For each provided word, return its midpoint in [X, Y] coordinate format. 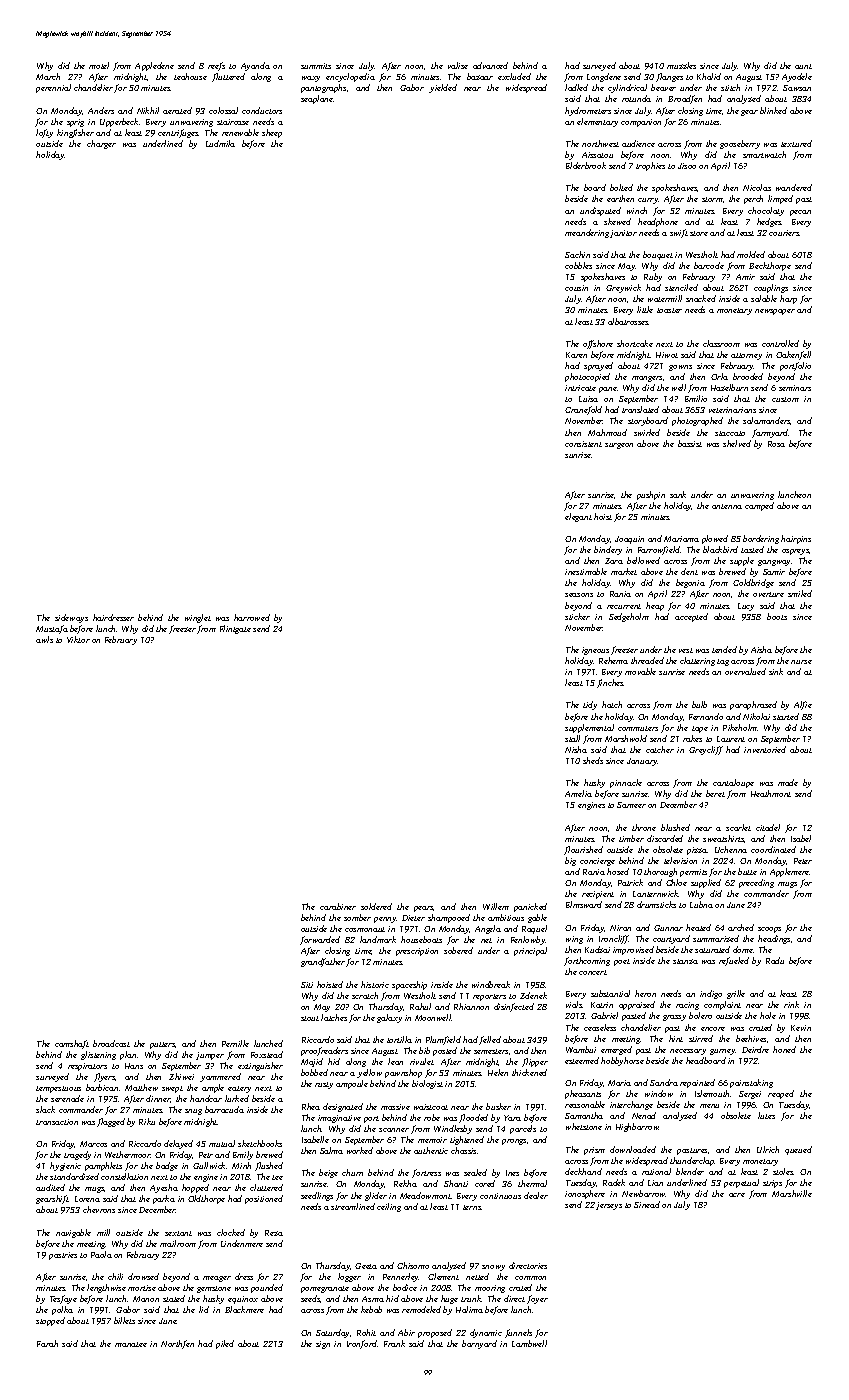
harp [788, 299]
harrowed [252, 617]
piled [225, 1344]
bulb [699, 704]
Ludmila [220, 143]
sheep [272, 133]
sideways [71, 618]
